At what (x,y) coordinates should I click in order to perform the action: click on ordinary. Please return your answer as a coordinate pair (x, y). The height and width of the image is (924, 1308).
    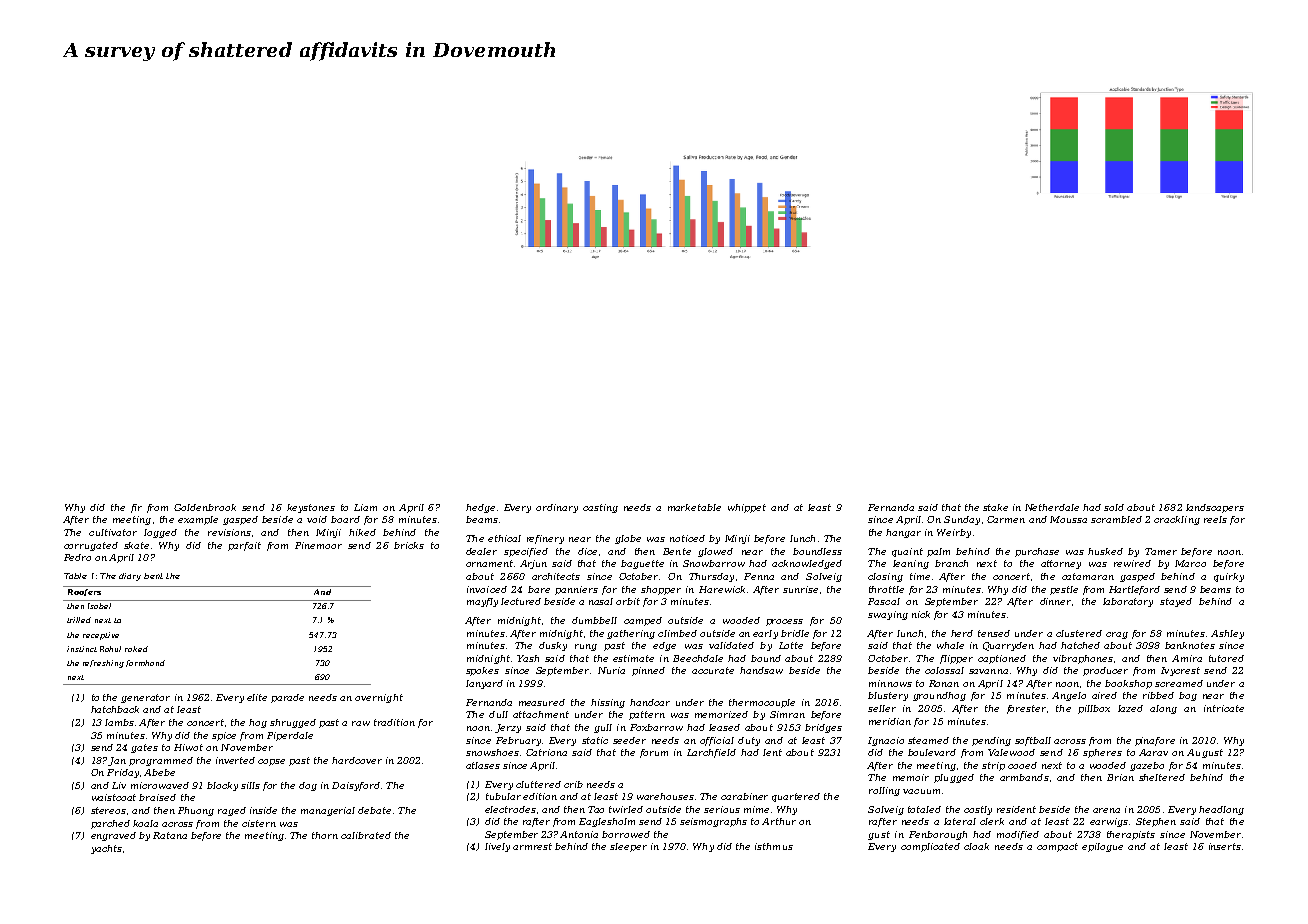
    Looking at the image, I should click on (557, 508).
